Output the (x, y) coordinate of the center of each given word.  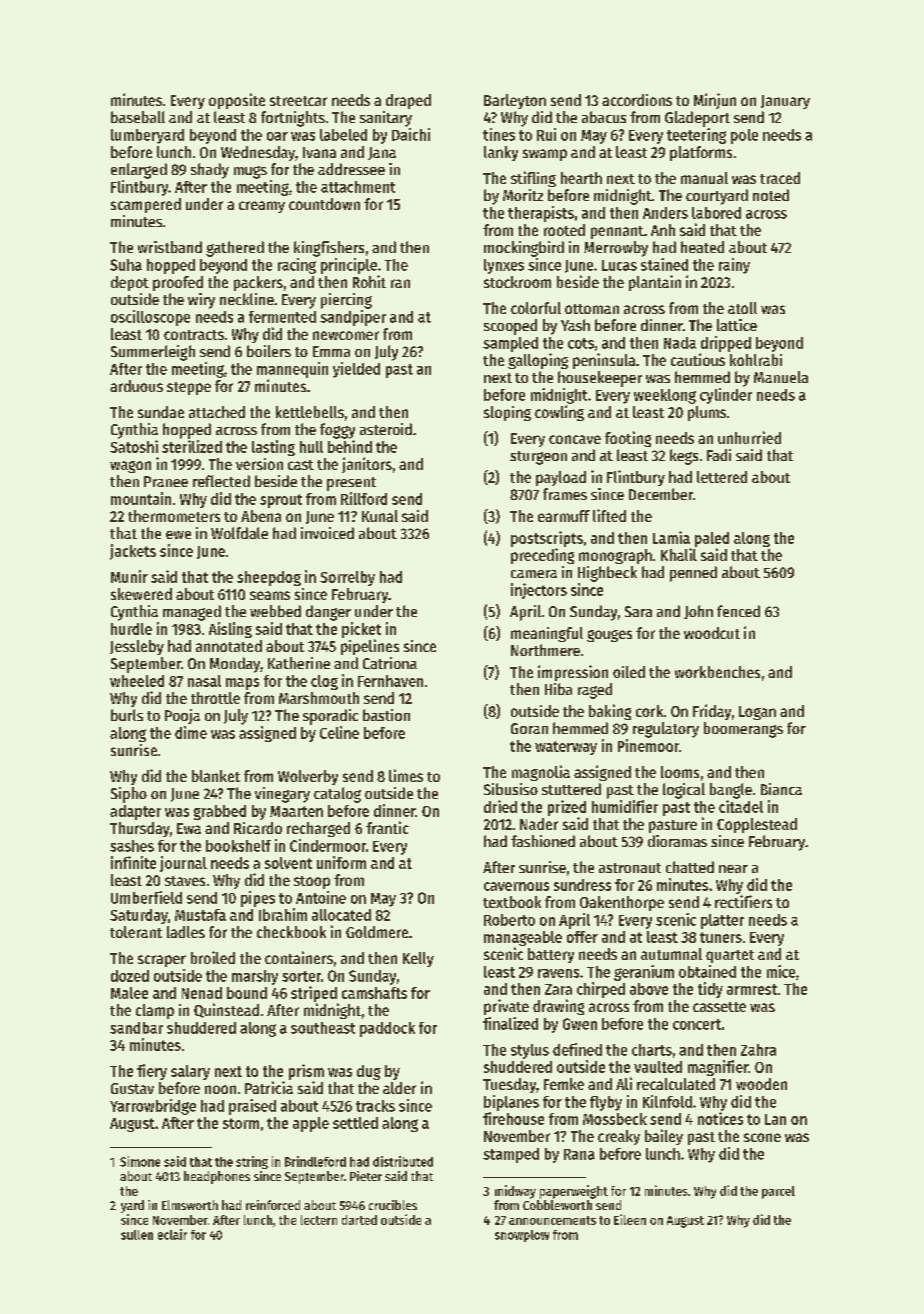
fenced (738, 611)
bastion (386, 715)
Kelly (418, 959)
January (785, 102)
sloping (507, 413)
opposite (237, 101)
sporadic (330, 717)
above (649, 989)
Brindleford (315, 1161)
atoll (742, 308)
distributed (403, 1161)
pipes (258, 899)
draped (408, 101)
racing (297, 266)
